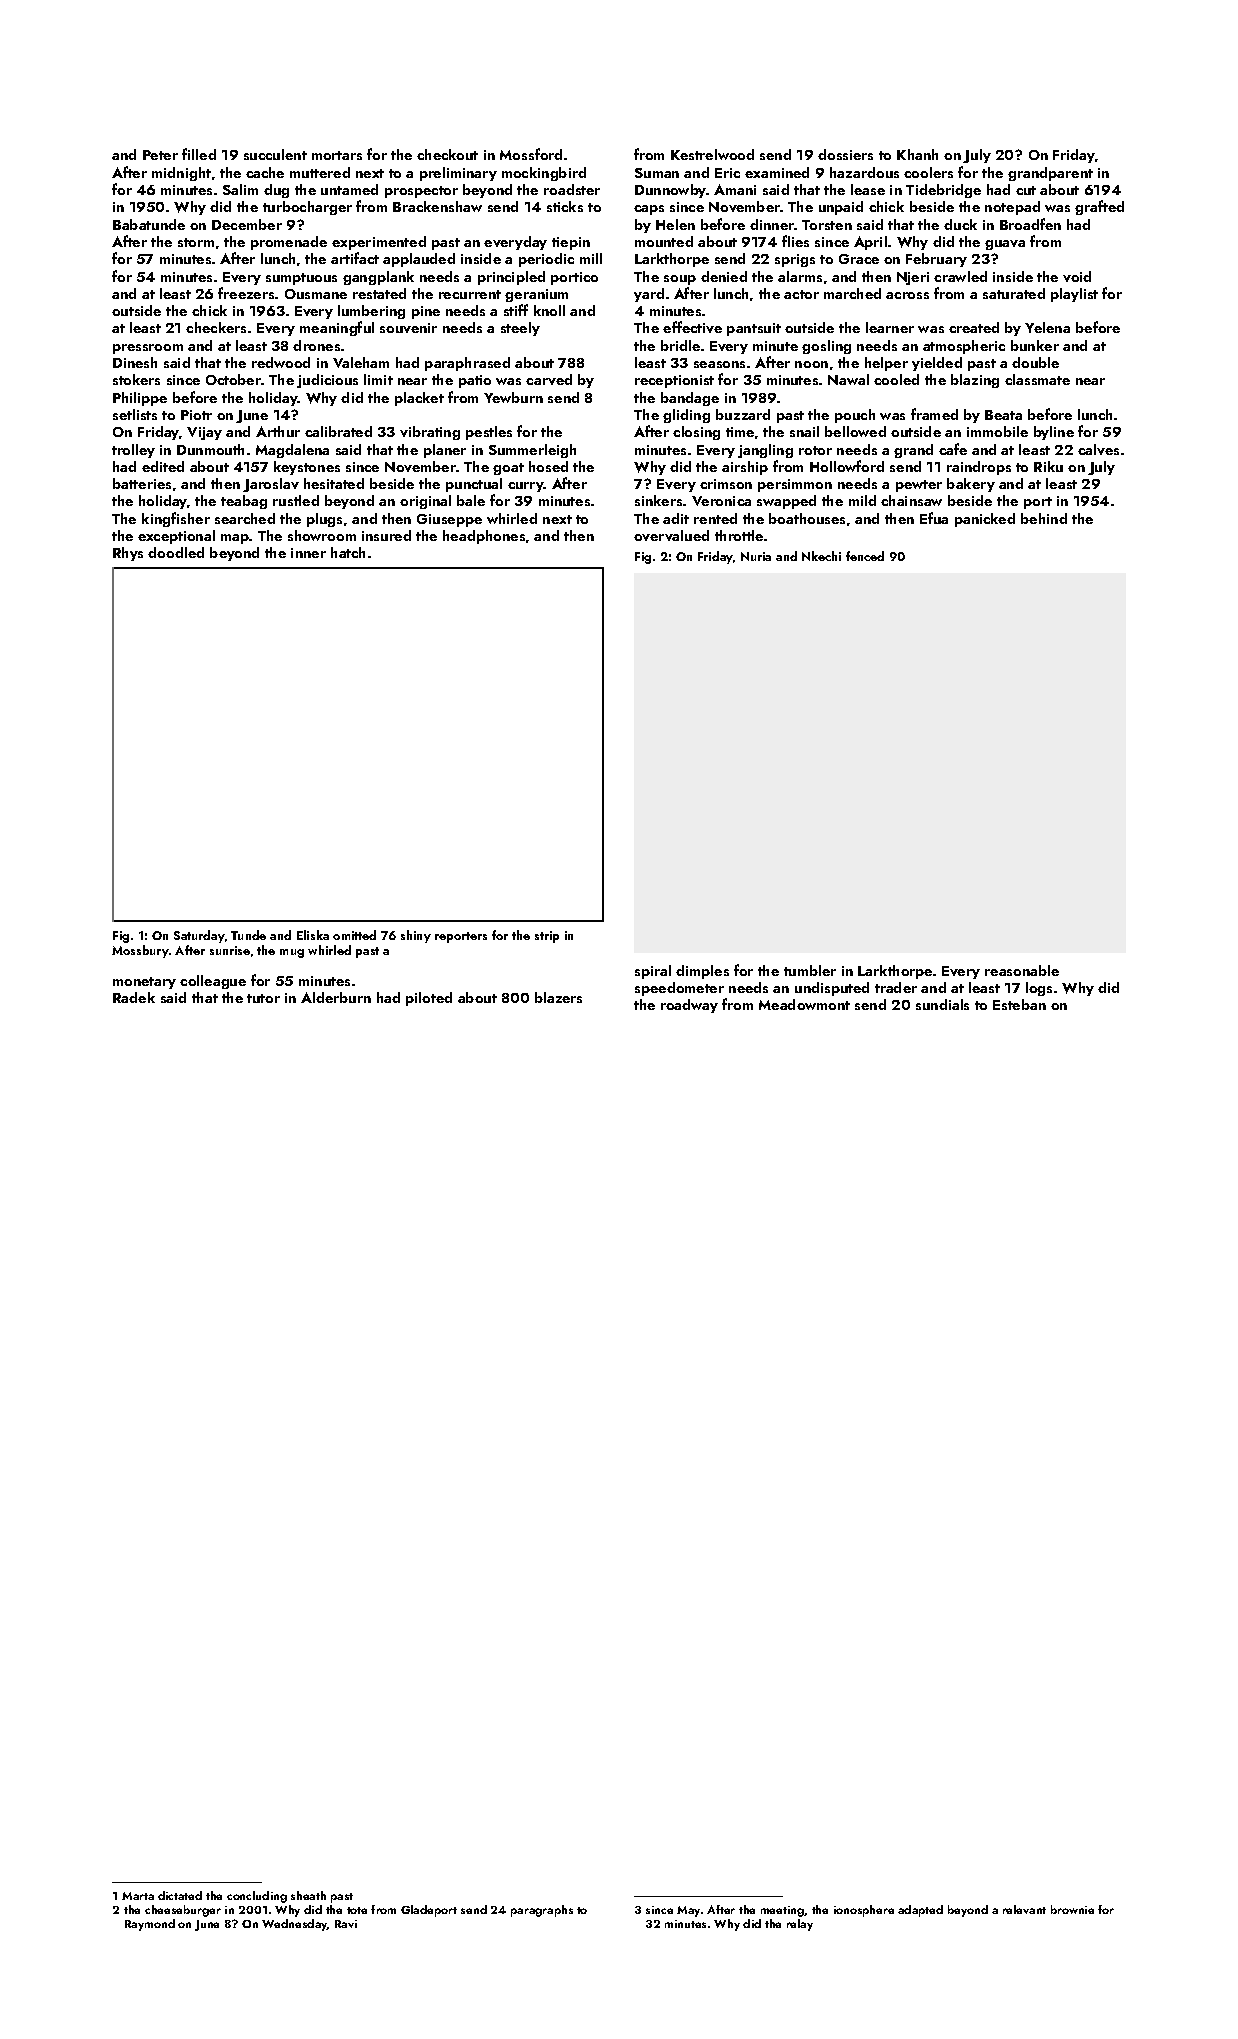 The image size is (1238, 2039). What do you see at coordinates (181, 174) in the image?
I see `midnight` at bounding box center [181, 174].
